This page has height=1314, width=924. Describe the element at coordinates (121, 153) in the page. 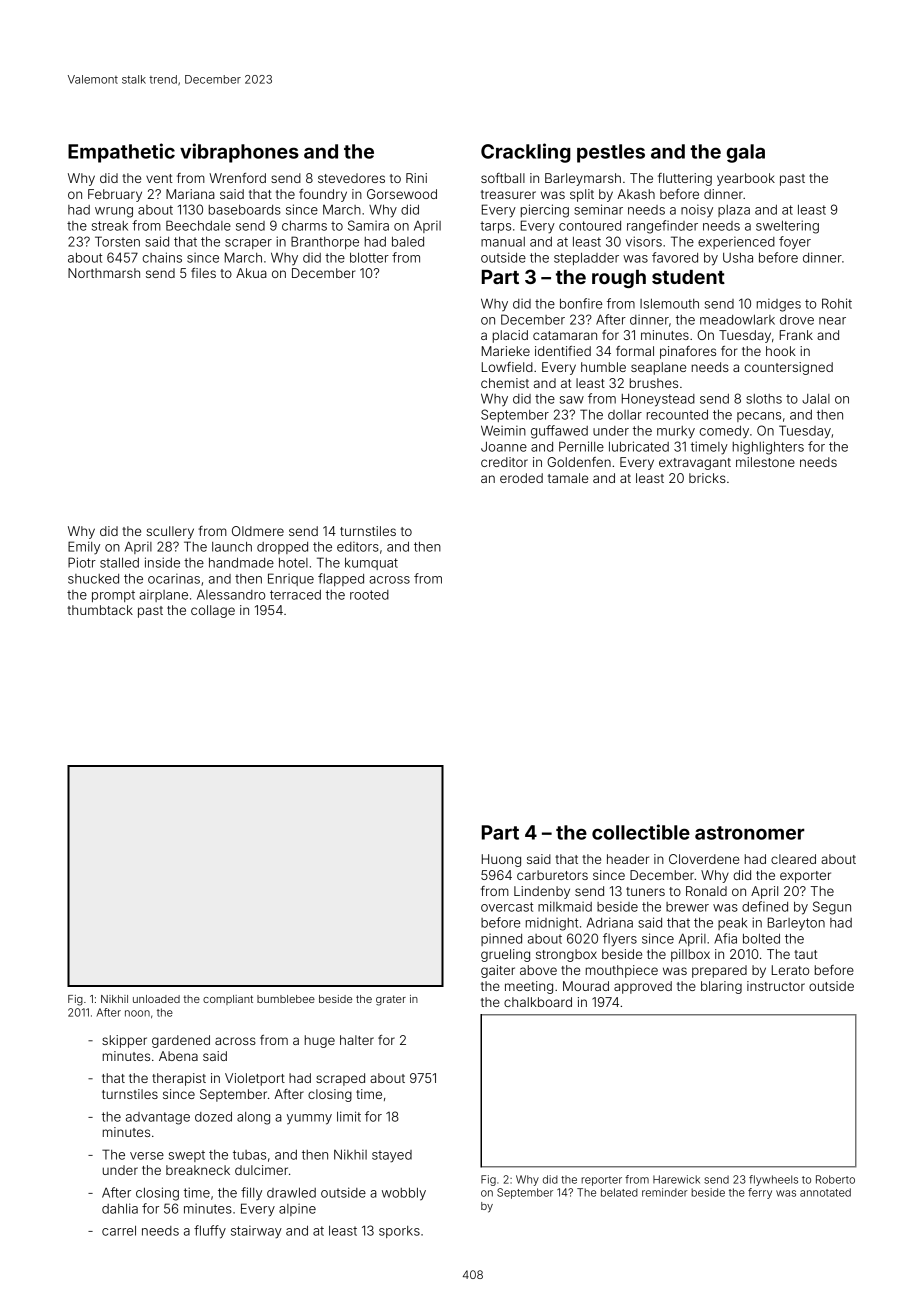

I see `Empathetic` at that location.
